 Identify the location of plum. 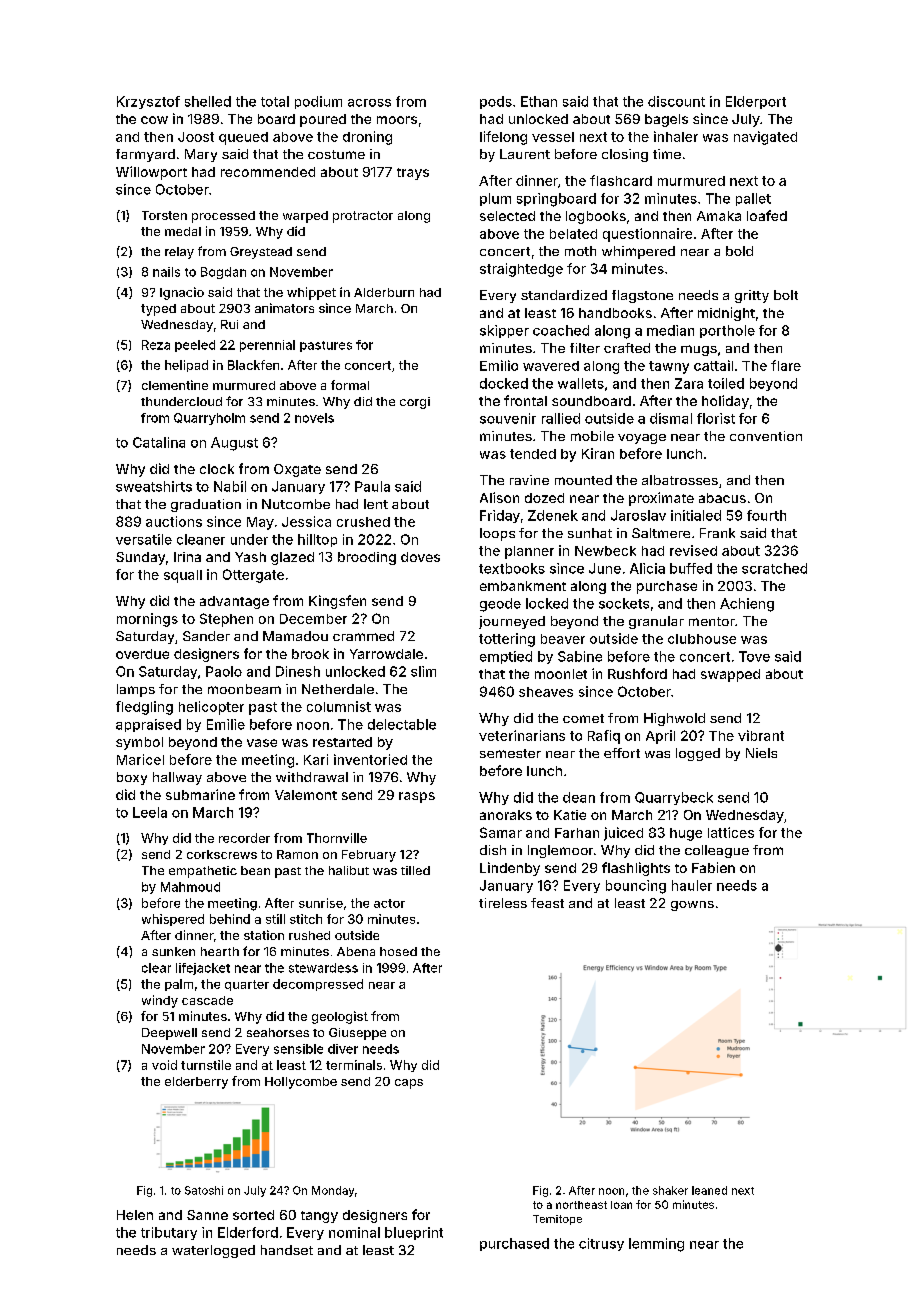
(495, 199).
